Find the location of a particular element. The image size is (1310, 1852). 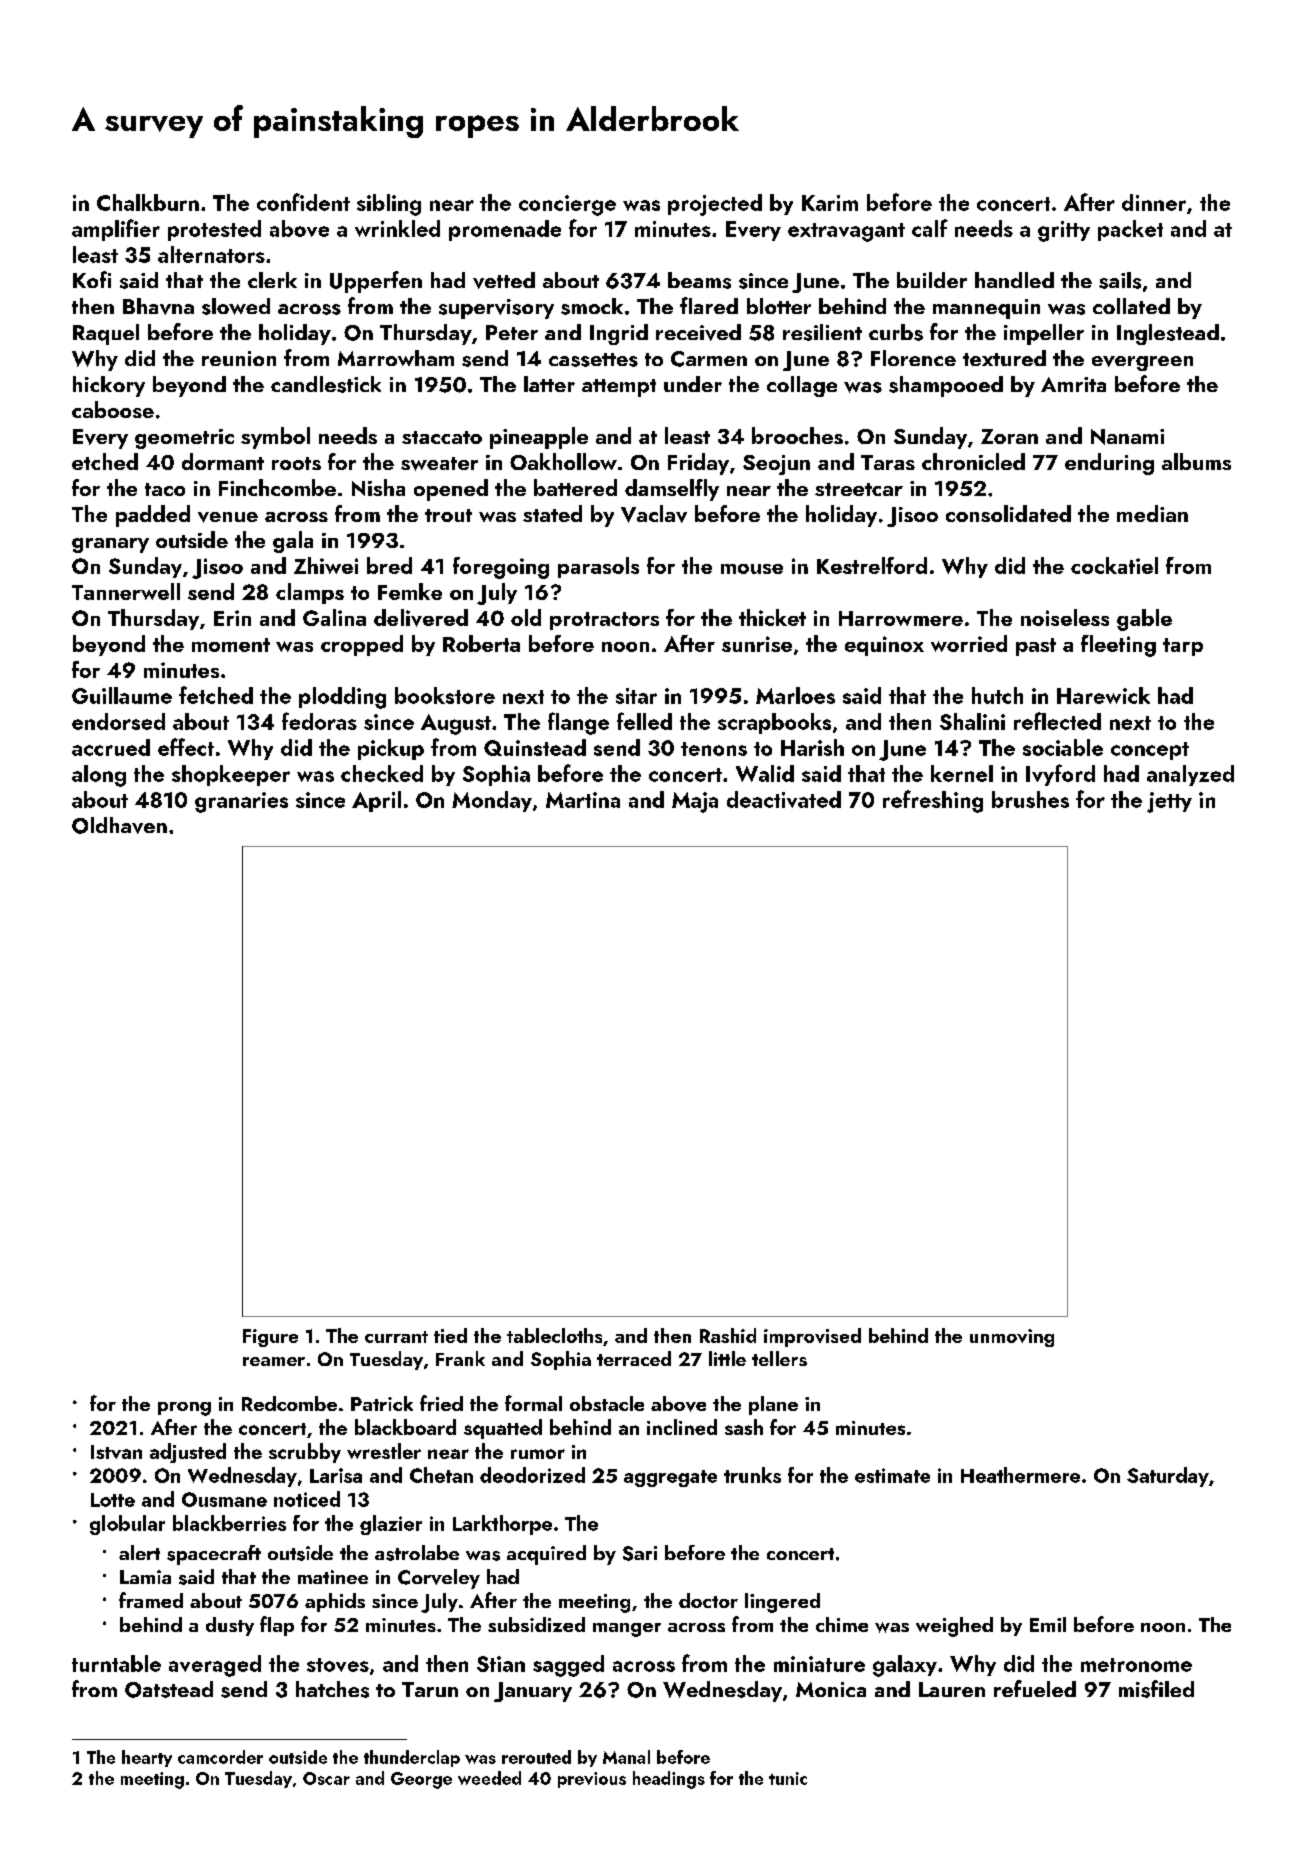

obstacle is located at coordinates (607, 1403).
